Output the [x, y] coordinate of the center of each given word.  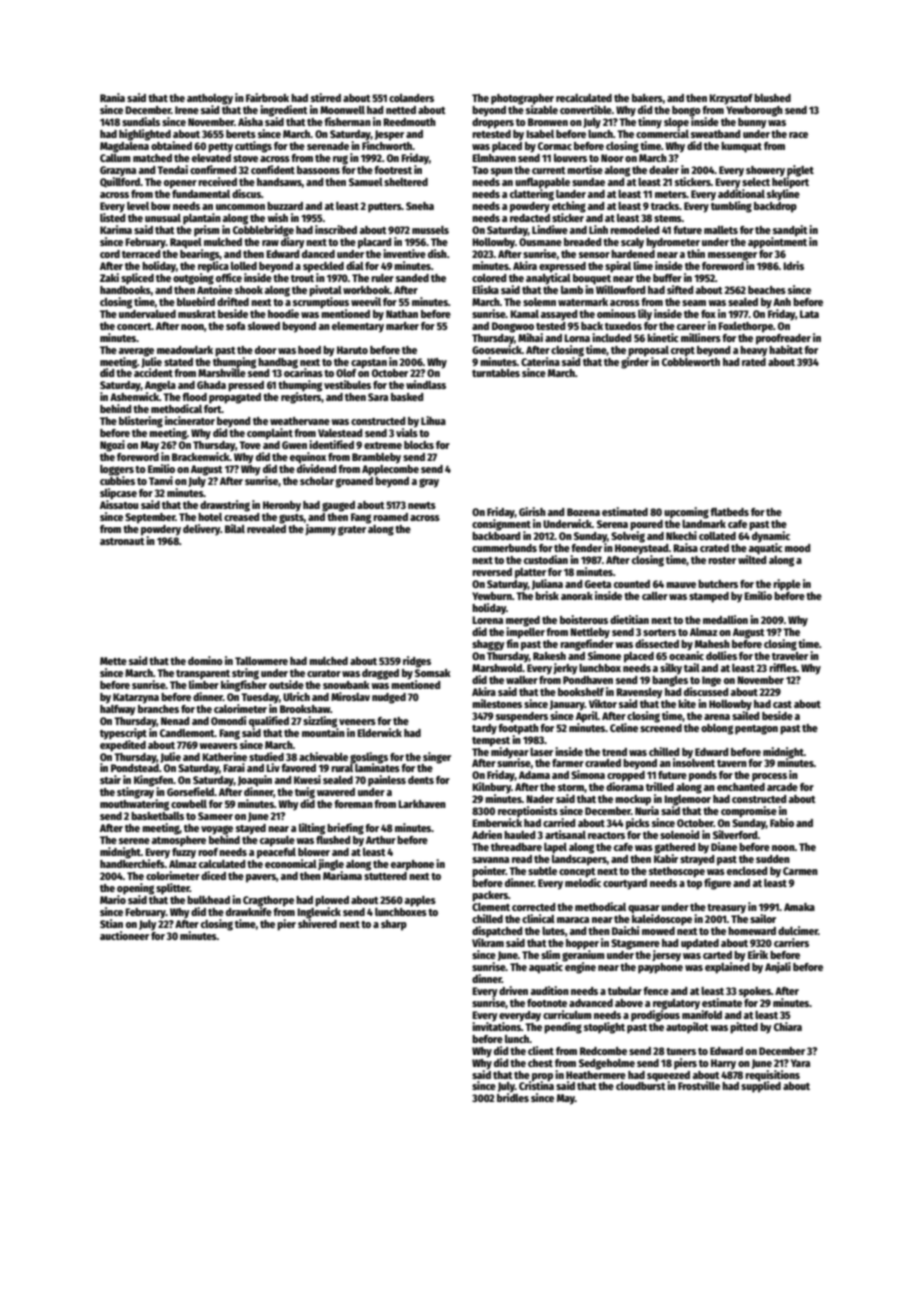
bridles [513, 1097]
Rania [112, 97]
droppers [493, 123]
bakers [647, 98]
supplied [761, 1087]
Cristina [536, 1085]
